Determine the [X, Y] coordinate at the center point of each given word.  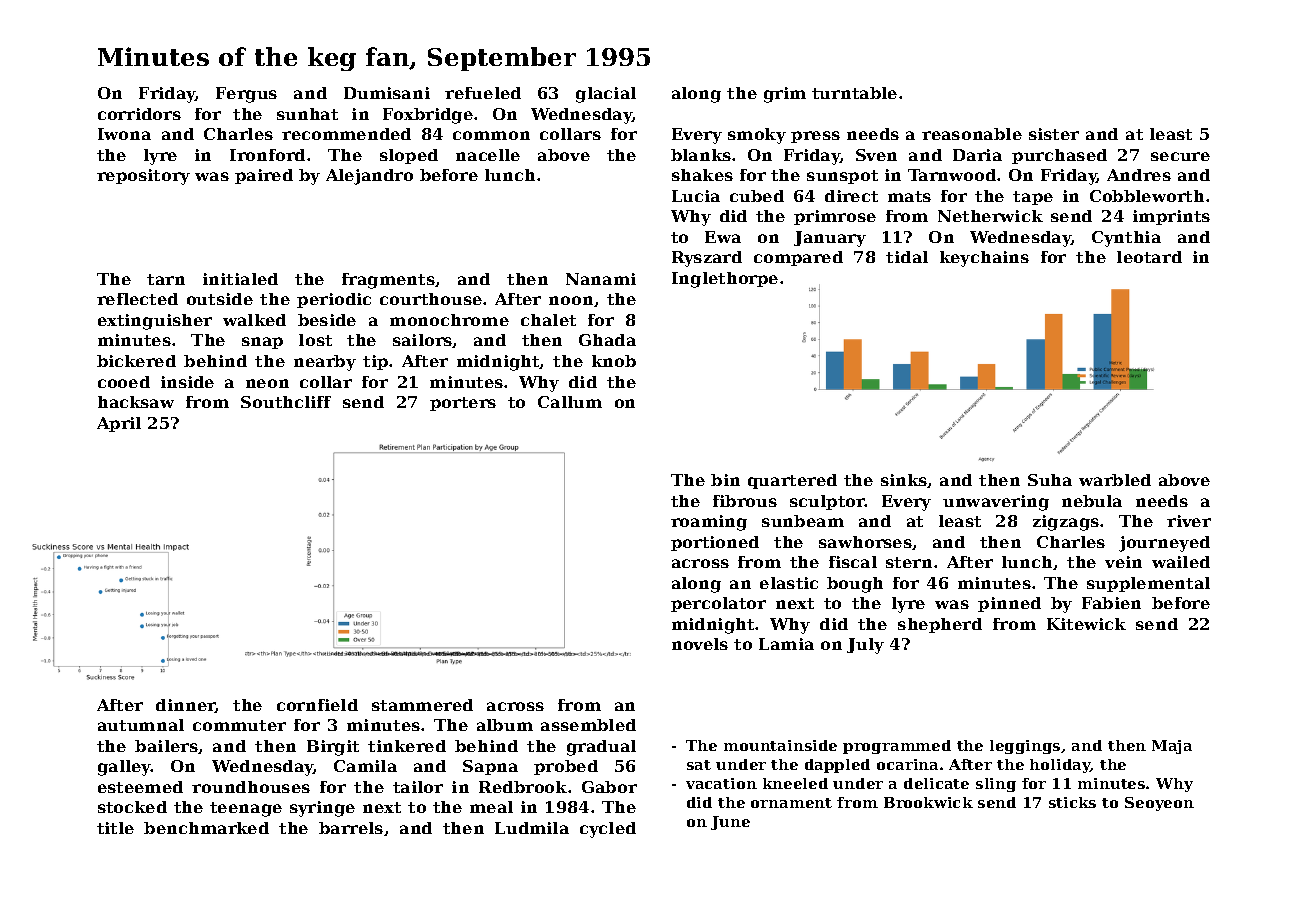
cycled [608, 830]
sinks [904, 480]
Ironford [267, 155]
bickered [136, 361]
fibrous [745, 501]
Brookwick [928, 802]
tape [1033, 198]
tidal [907, 257]
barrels [351, 828]
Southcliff [286, 402]
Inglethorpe [725, 280]
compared [798, 258]
